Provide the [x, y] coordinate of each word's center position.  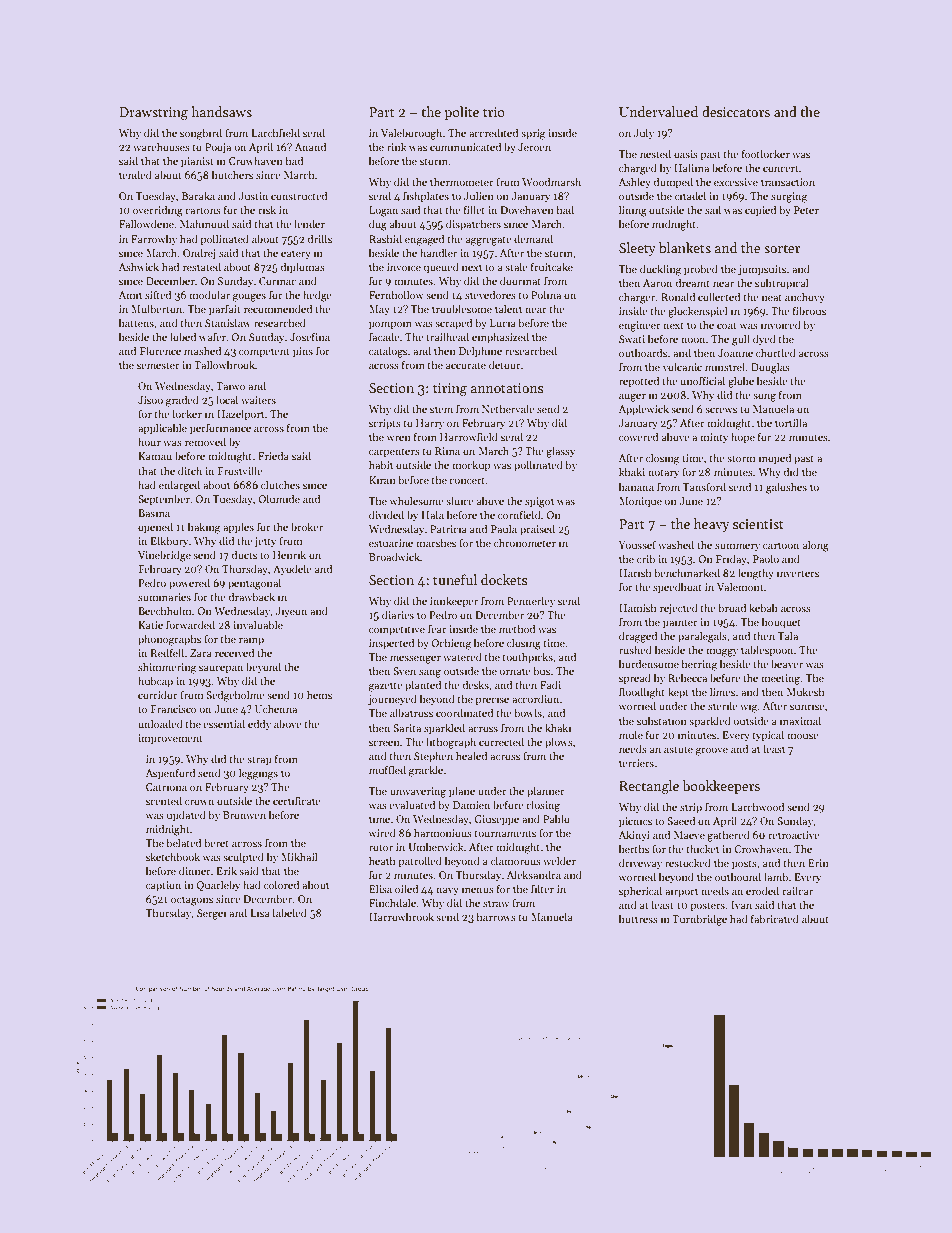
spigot [539, 502]
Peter [806, 210]
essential [224, 723]
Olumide [279, 498]
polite [461, 113]
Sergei [211, 914]
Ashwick [138, 266]
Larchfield [275, 132]
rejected [679, 609]
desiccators [736, 111]
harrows [496, 916]
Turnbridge [699, 920]
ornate [515, 671]
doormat [520, 280]
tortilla [791, 422]
